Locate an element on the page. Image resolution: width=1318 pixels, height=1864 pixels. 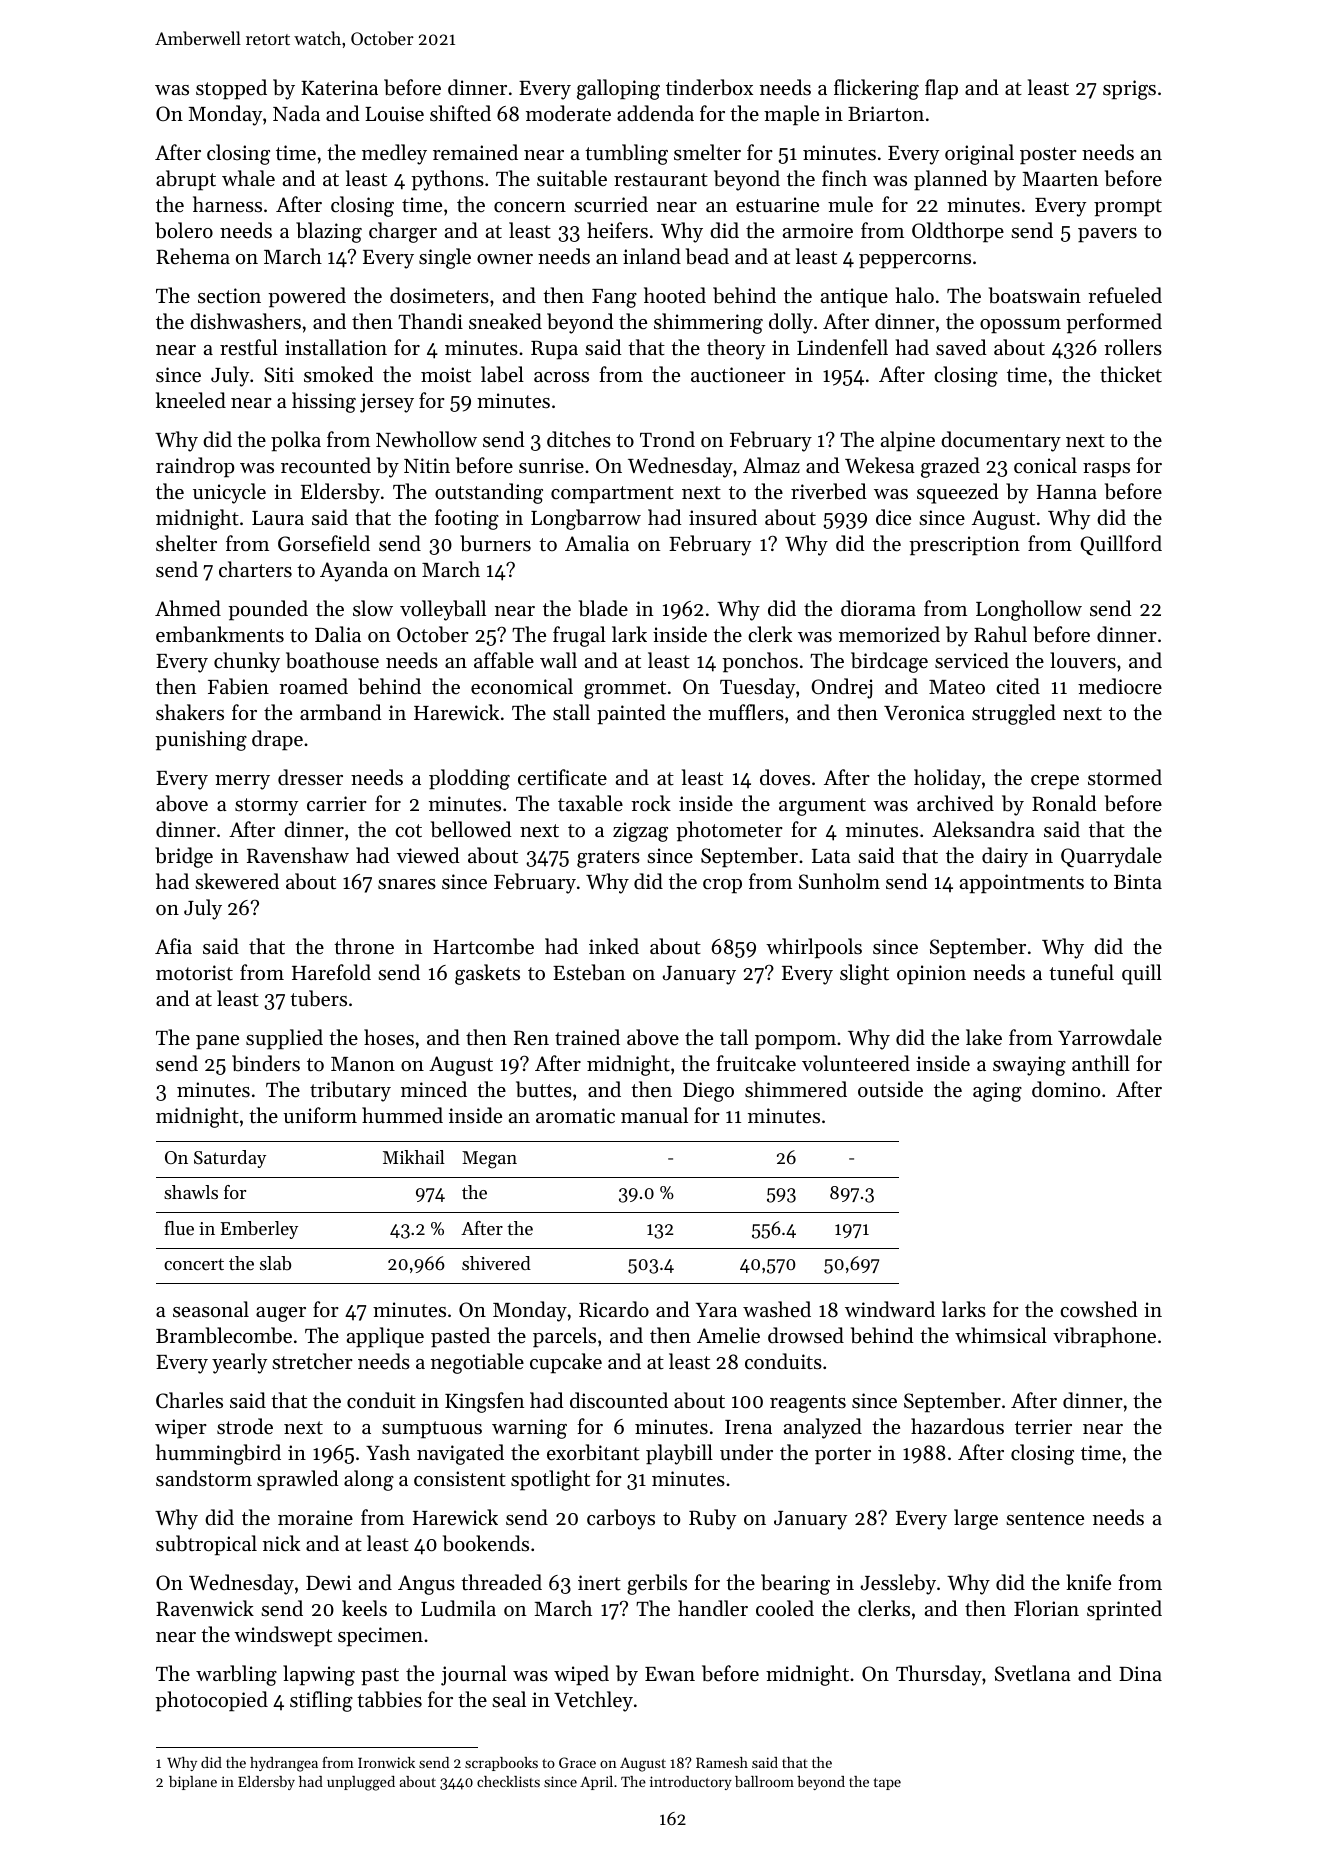
vibraphone is located at coordinates (1104, 1337).
